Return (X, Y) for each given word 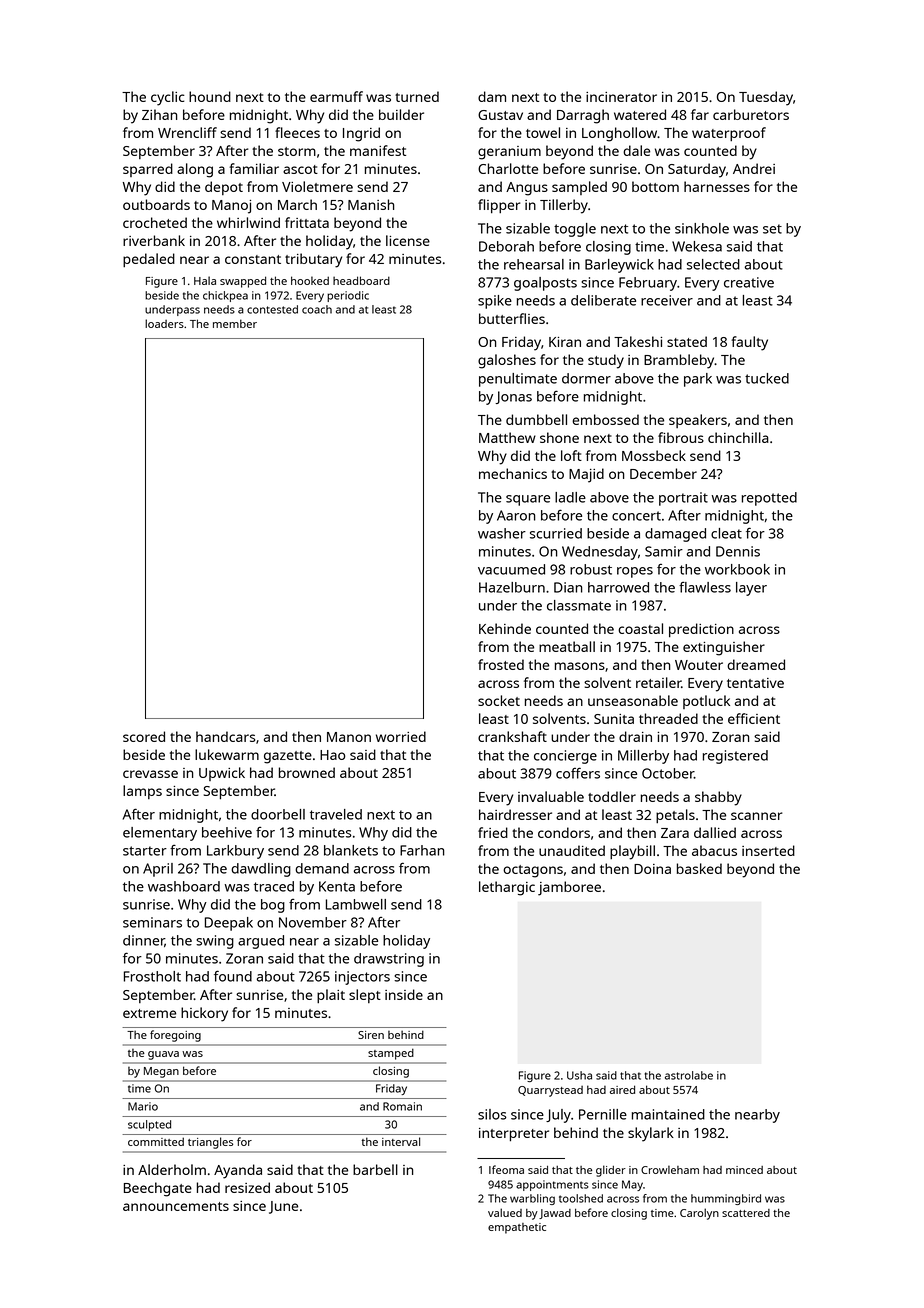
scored (144, 736)
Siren (371, 1035)
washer (502, 533)
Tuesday (766, 98)
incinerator (621, 97)
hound (210, 96)
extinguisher (724, 648)
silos (492, 1114)
